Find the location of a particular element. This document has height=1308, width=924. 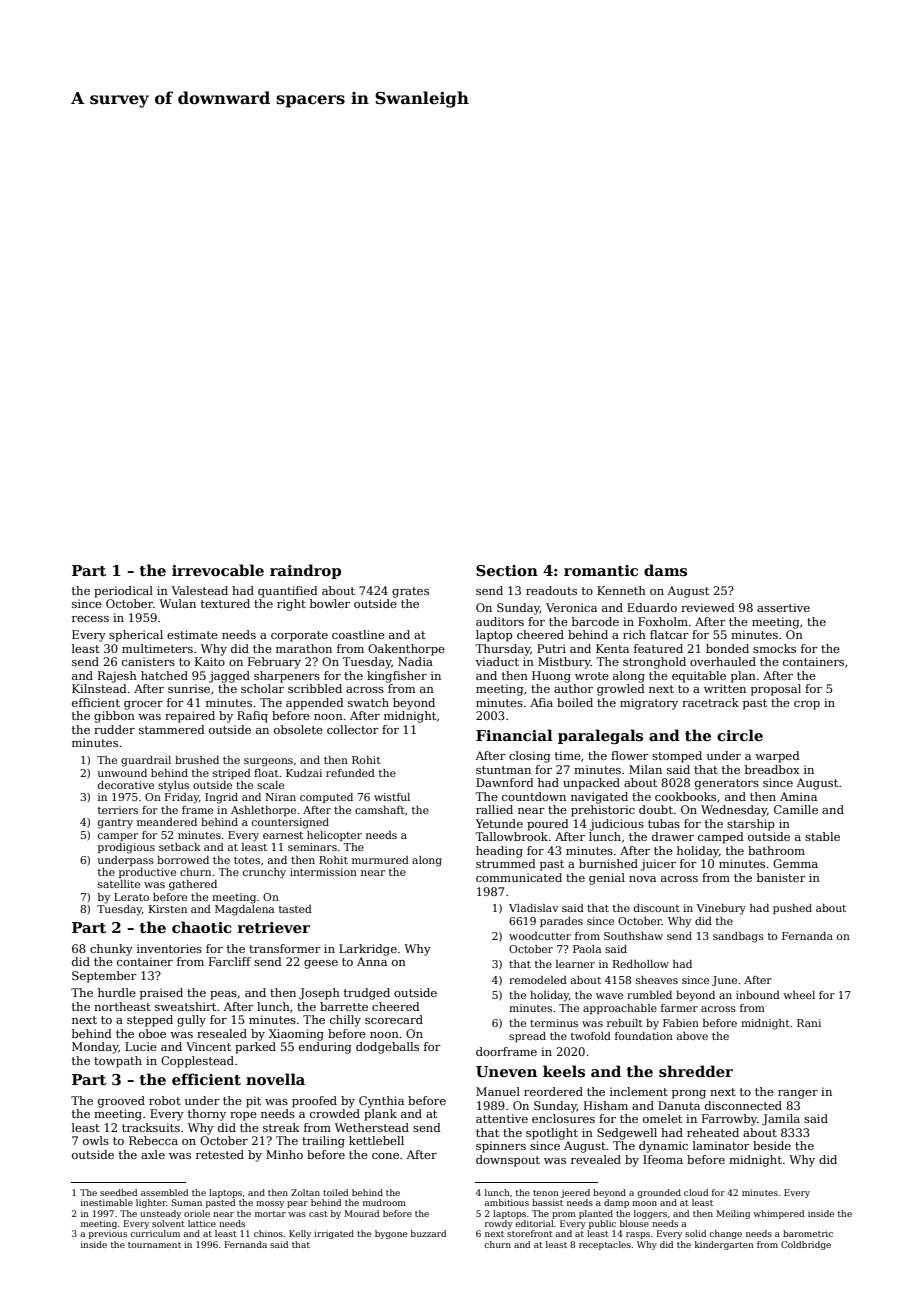

assertive is located at coordinates (783, 607).
